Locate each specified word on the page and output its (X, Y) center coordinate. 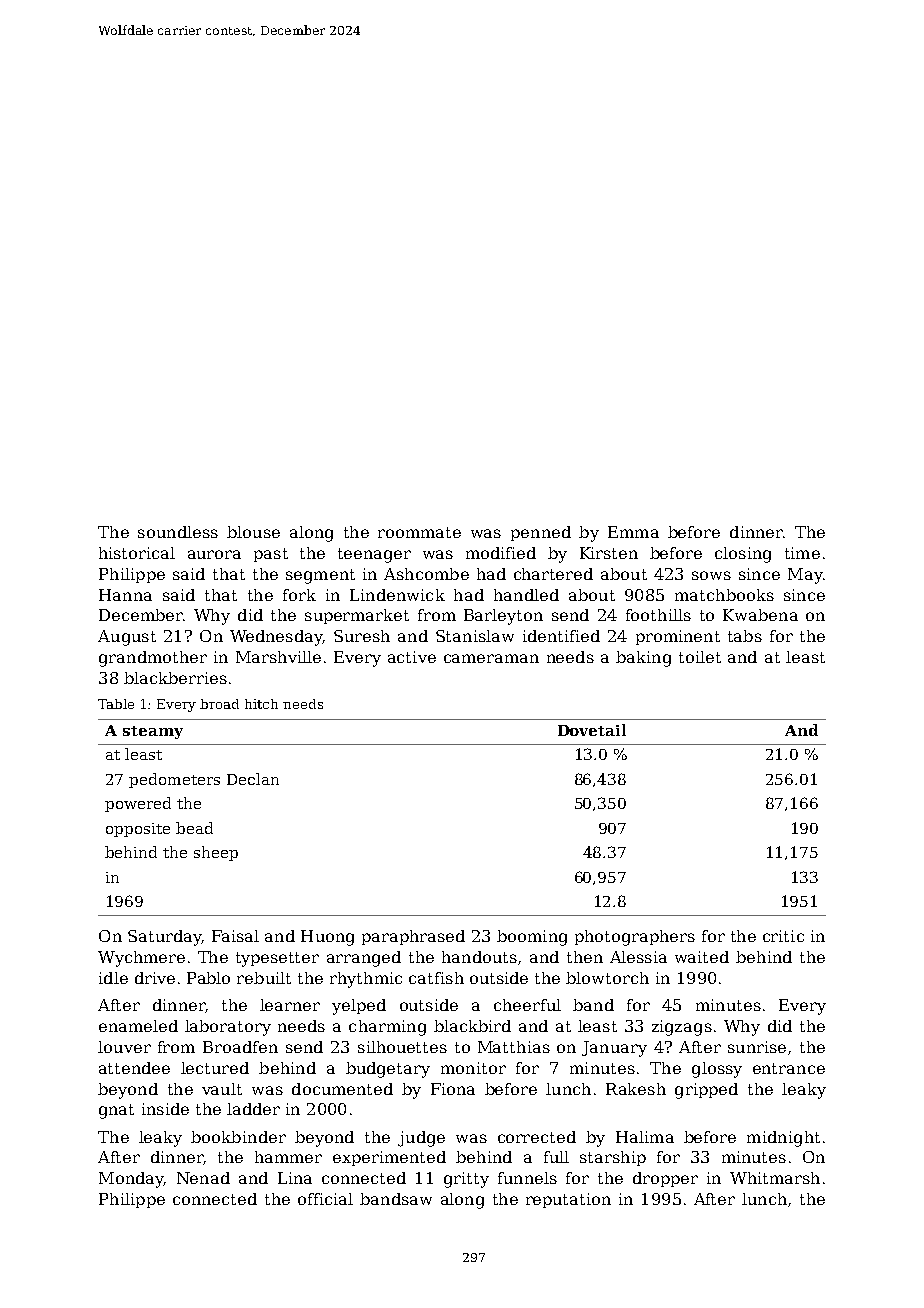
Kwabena (760, 615)
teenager (374, 555)
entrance (789, 1068)
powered (138, 804)
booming (532, 938)
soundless (178, 532)
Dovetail (592, 730)
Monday (131, 1180)
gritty (466, 1180)
